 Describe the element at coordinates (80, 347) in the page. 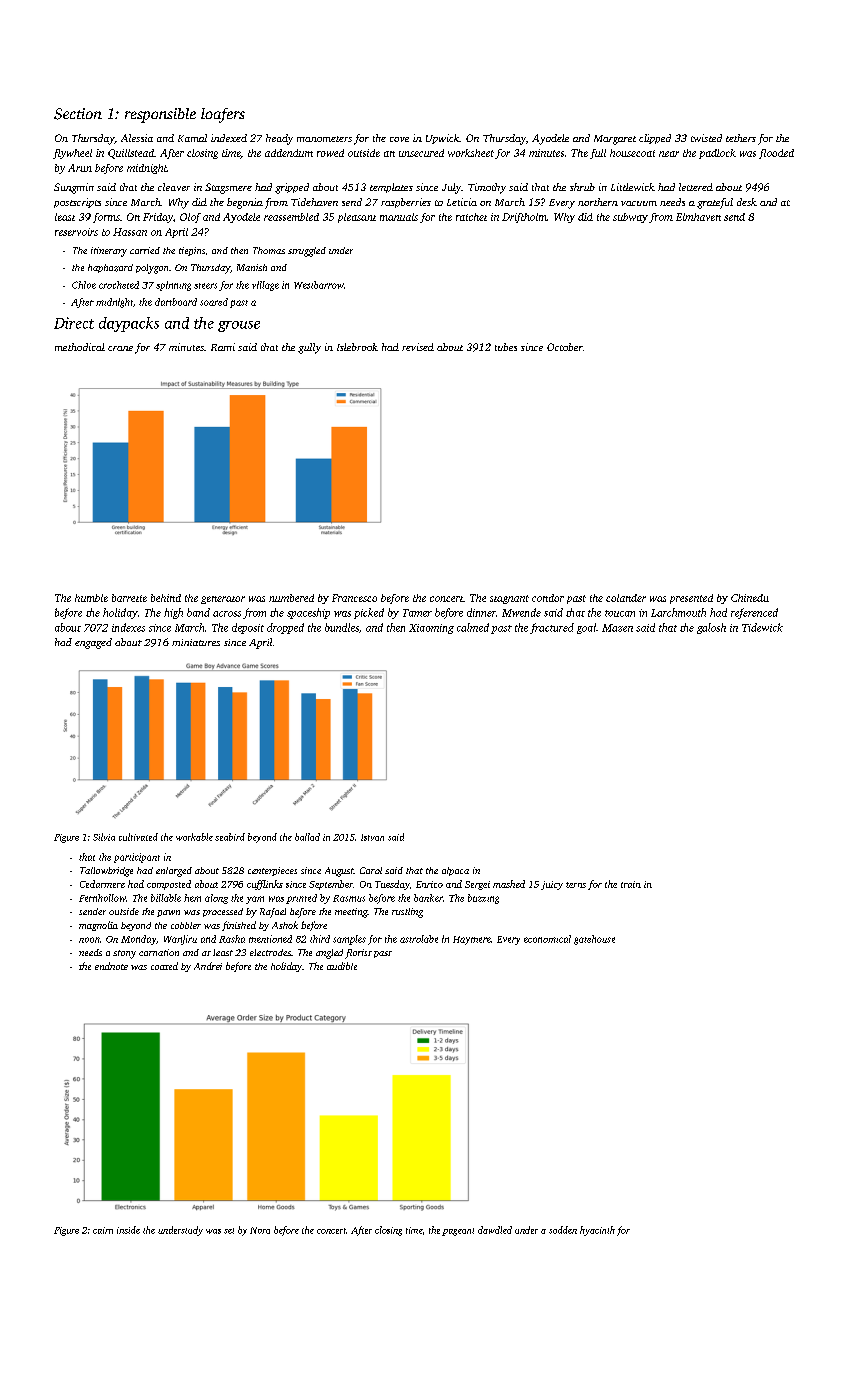

I see `methodical` at that location.
